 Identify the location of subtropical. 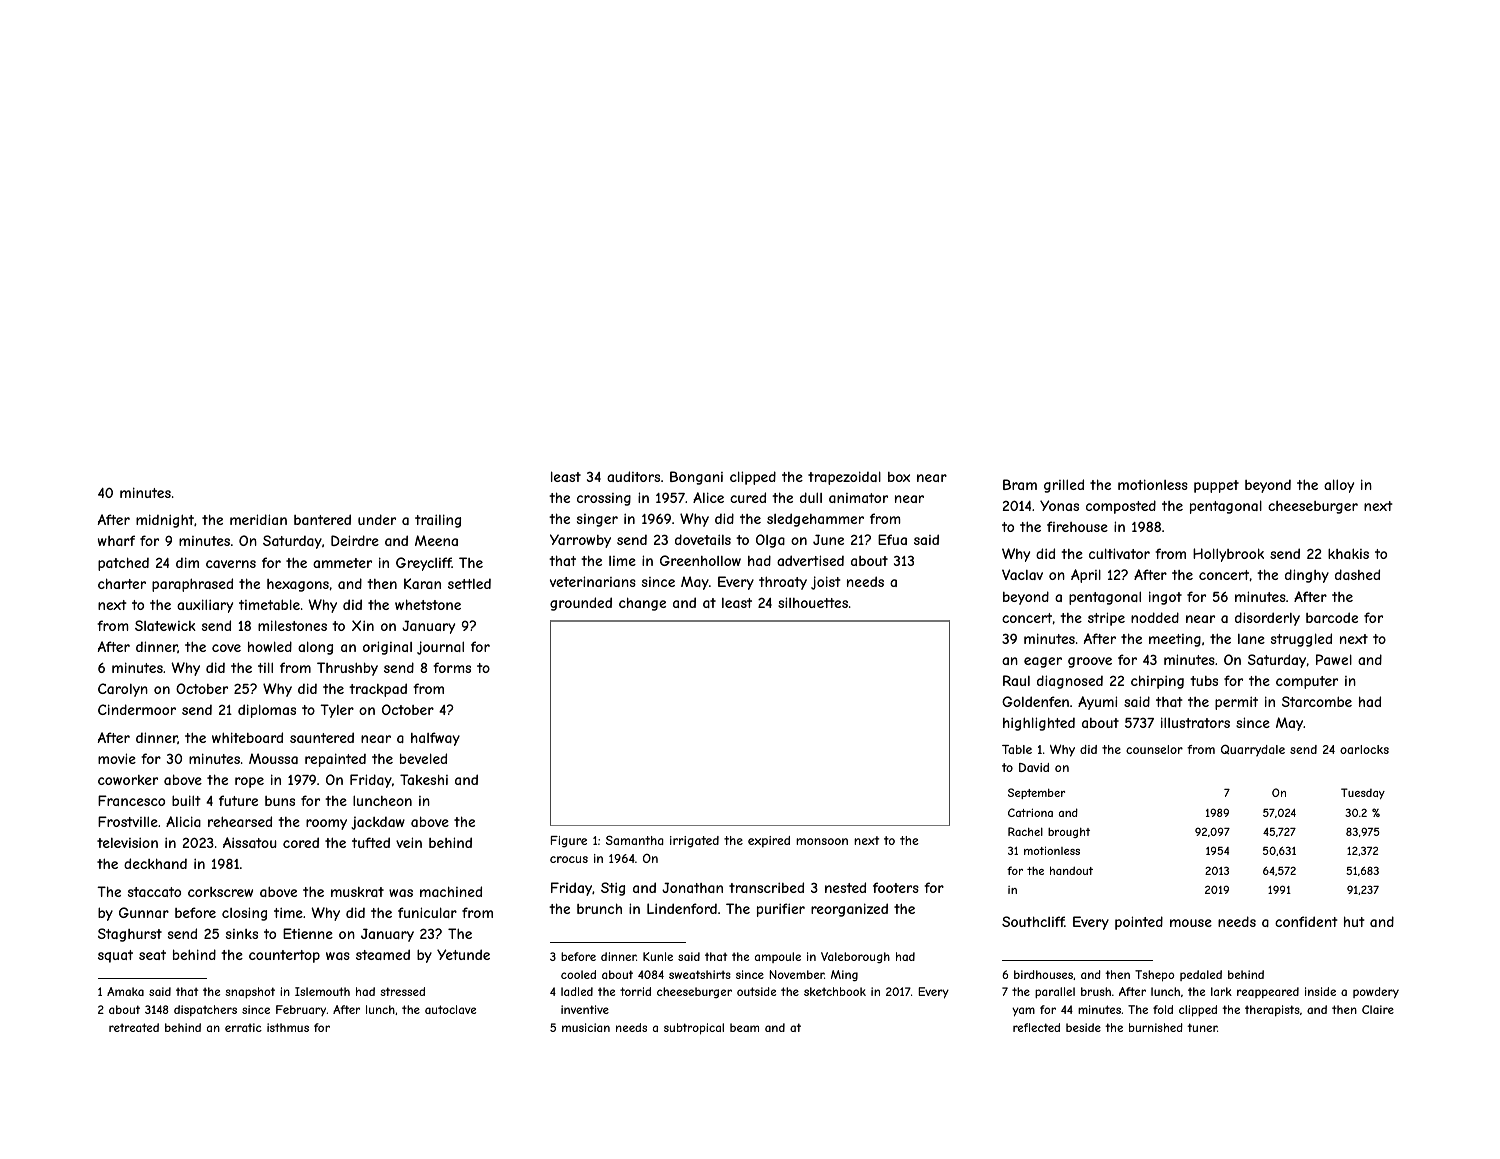
(694, 1029).
